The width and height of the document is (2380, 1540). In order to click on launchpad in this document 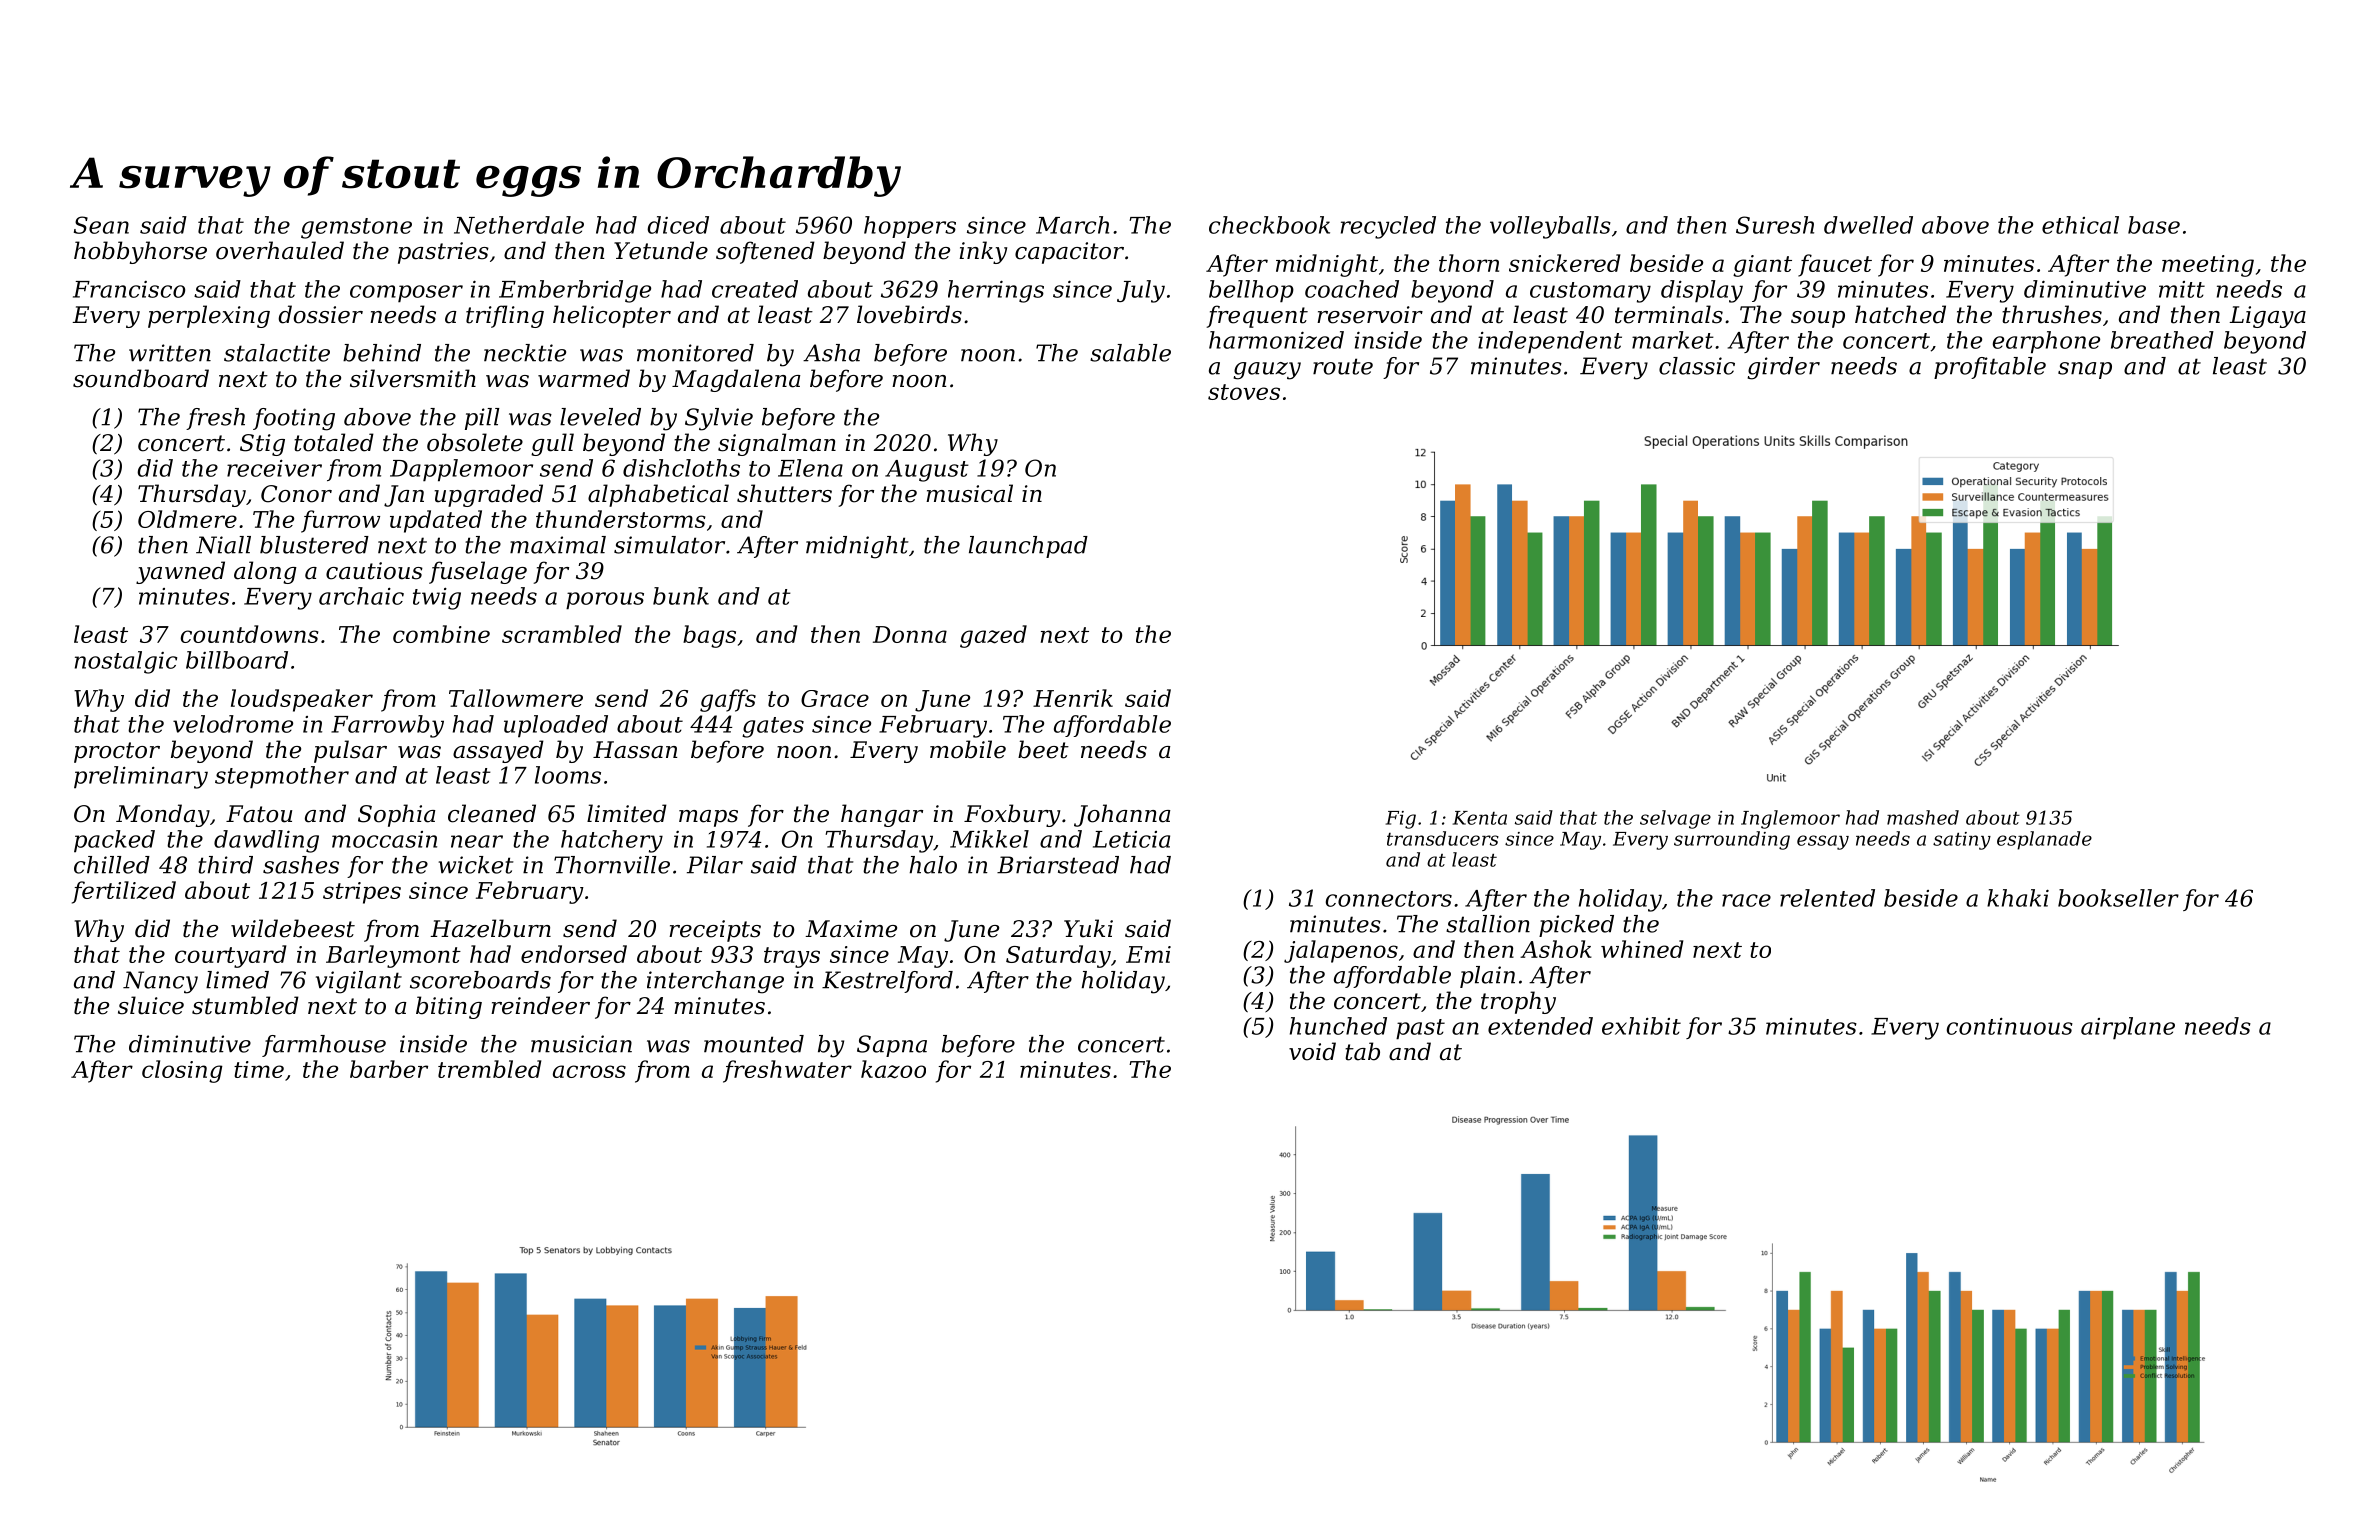, I will do `click(1028, 547)`.
